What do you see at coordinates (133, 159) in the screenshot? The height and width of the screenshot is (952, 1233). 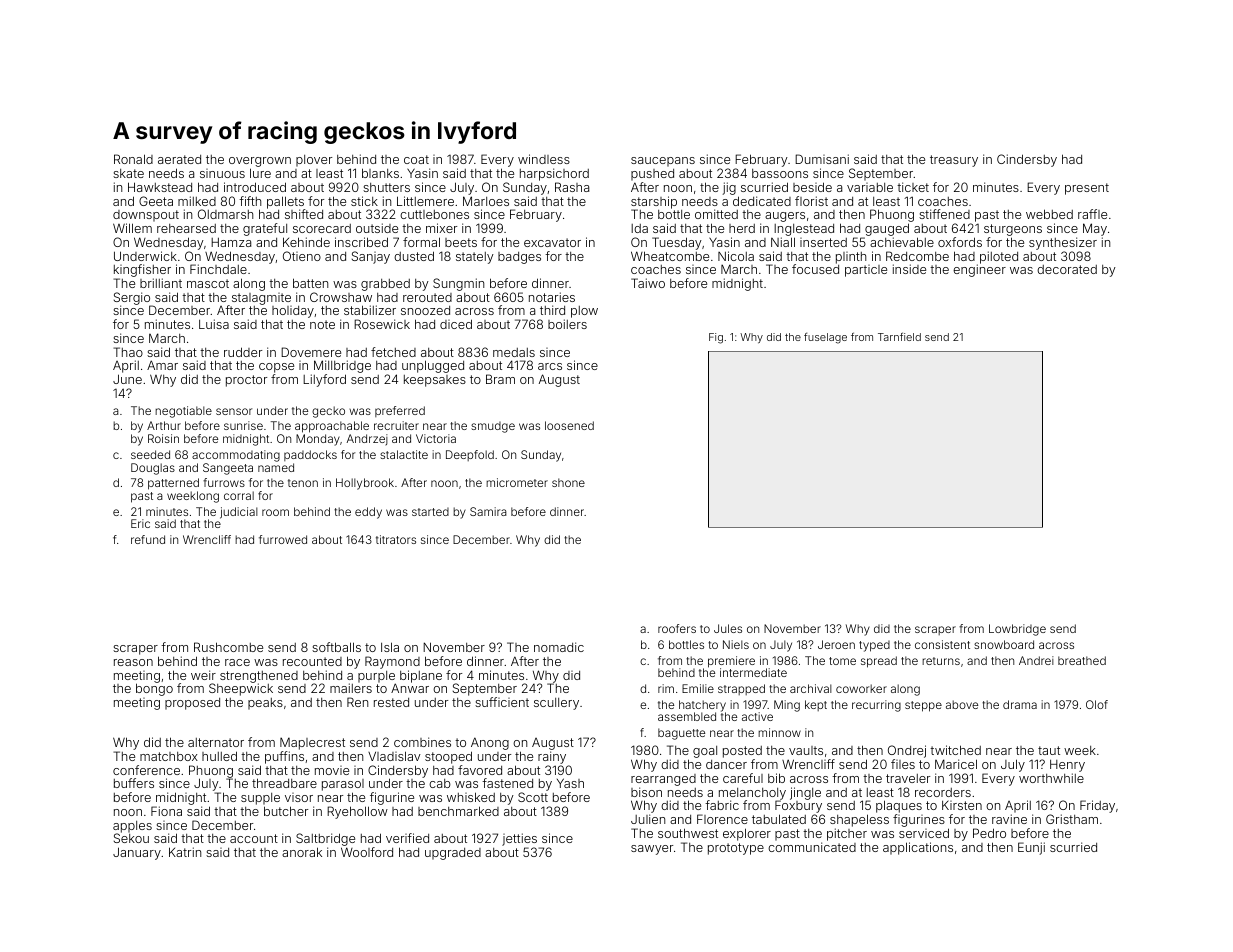 I see `Ronald` at bounding box center [133, 159].
